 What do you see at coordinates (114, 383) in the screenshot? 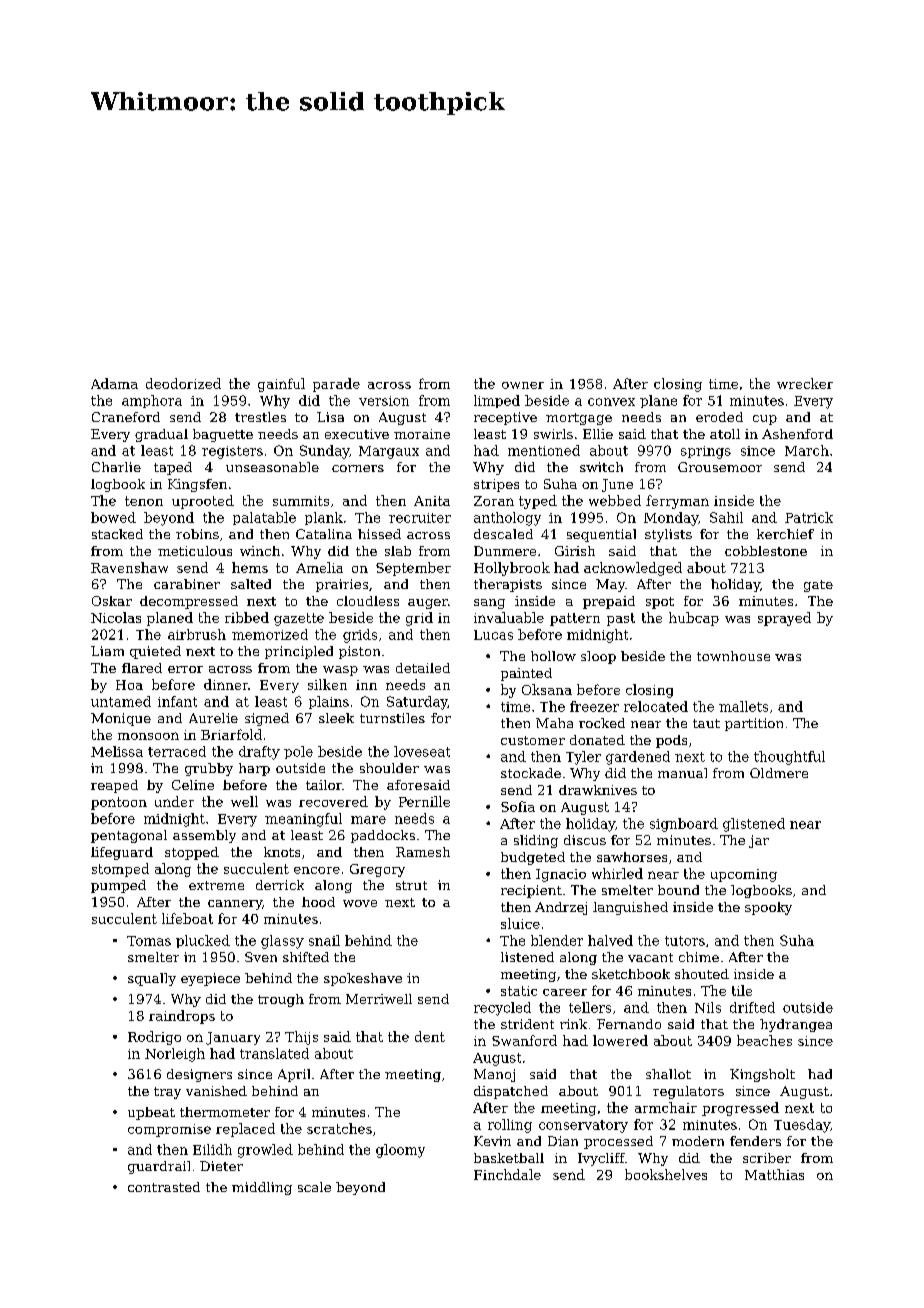
I see `Adama` at bounding box center [114, 383].
